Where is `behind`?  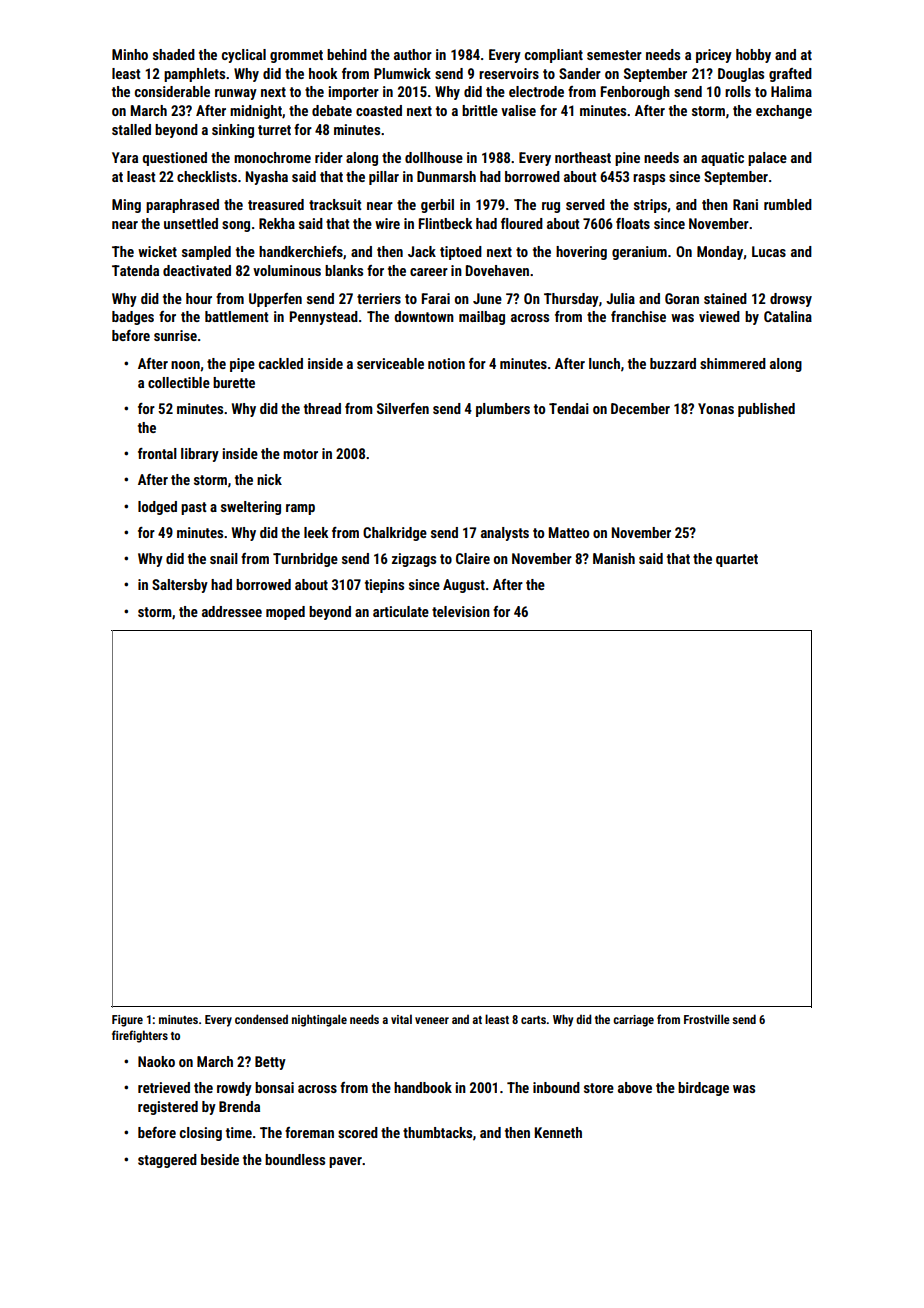
behind is located at coordinates (347, 54).
